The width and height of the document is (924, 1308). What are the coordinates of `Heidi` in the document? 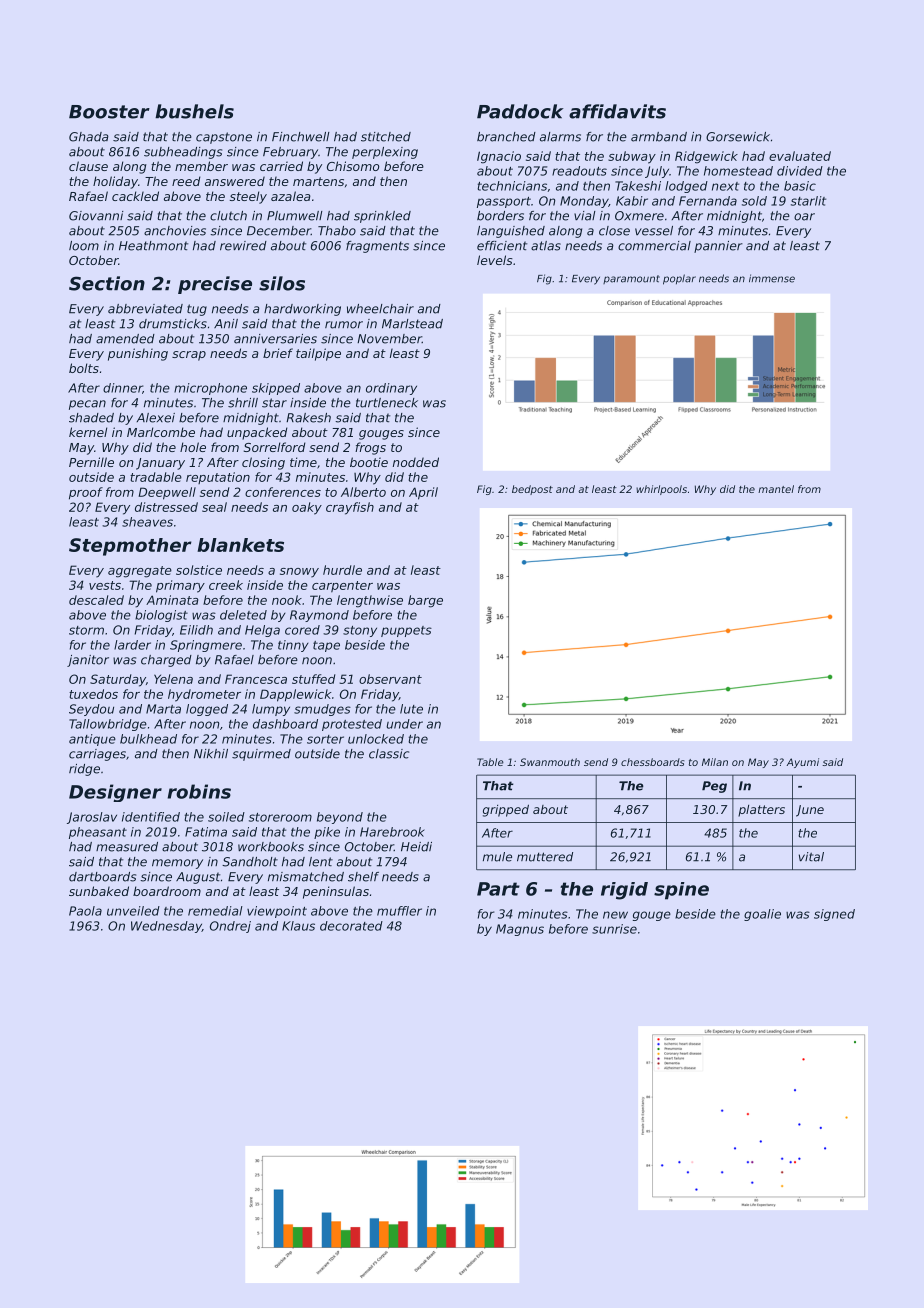 It's located at (416, 847).
